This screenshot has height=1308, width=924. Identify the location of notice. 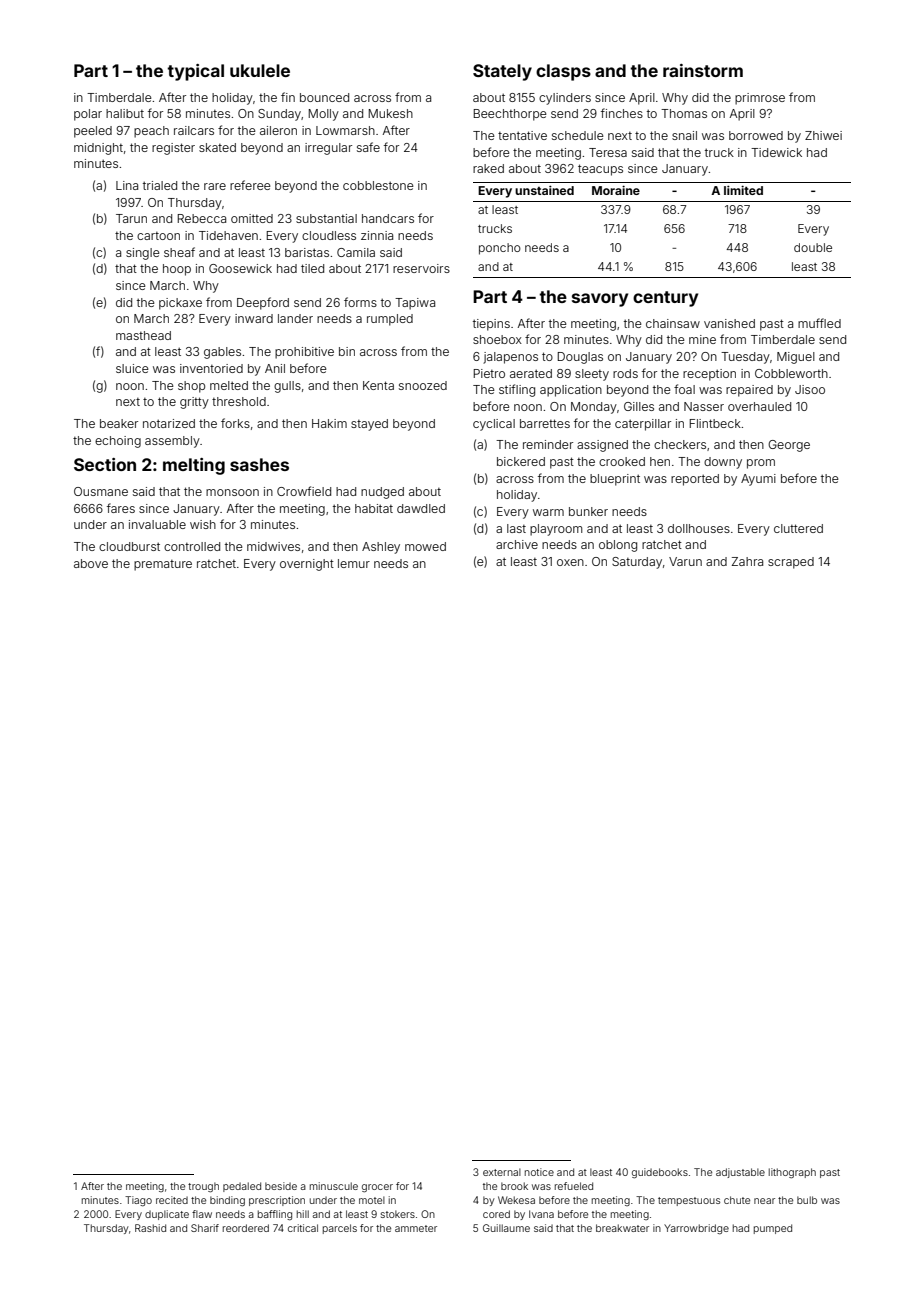
(539, 1172).
